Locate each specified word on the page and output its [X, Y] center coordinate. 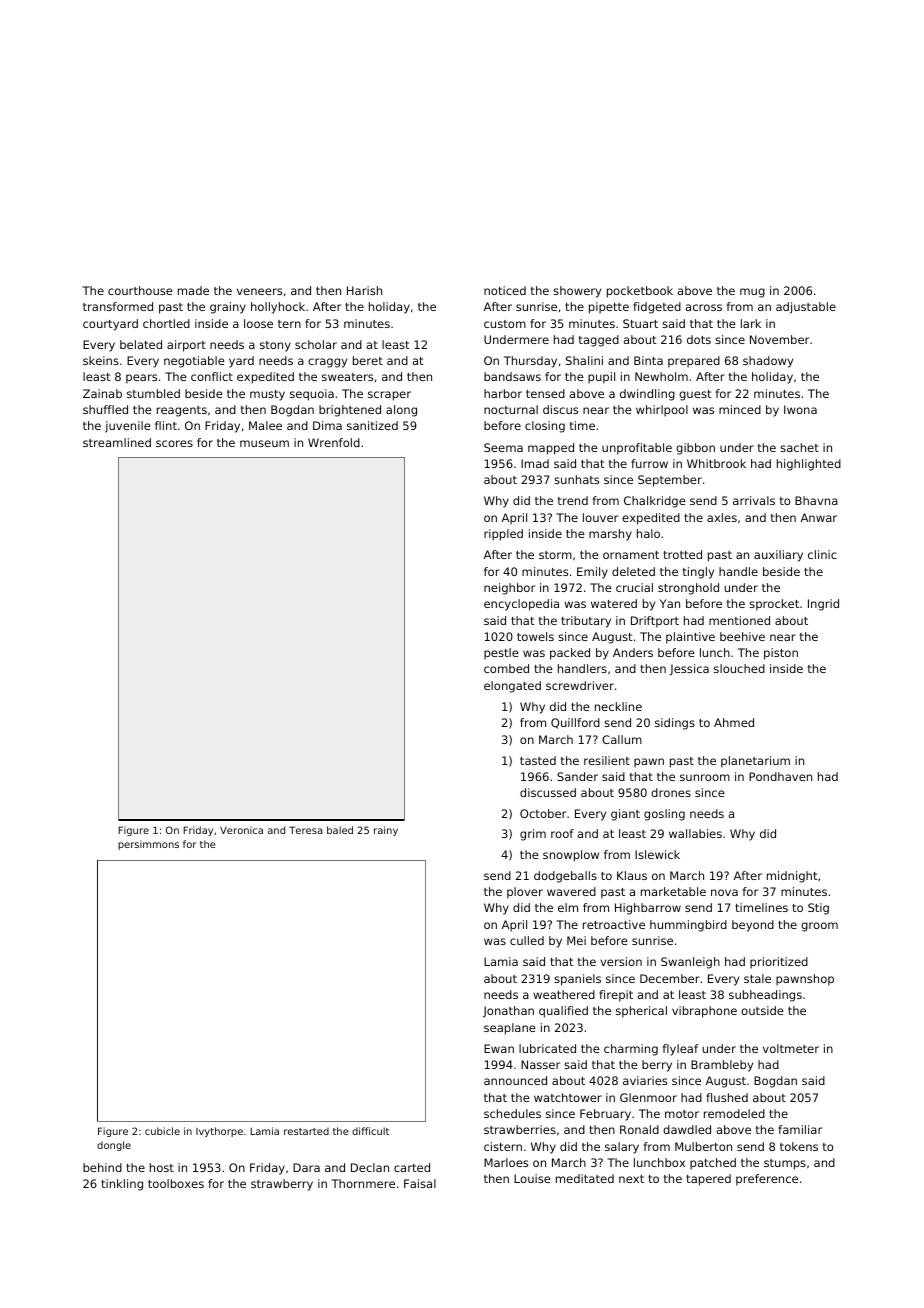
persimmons [148, 845]
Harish [364, 290]
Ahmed [734, 722]
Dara [306, 1167]
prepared [694, 362]
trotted [682, 554]
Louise [532, 1178]
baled [340, 830]
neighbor [509, 589]
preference [767, 1180]
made [193, 290]
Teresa [305, 830]
